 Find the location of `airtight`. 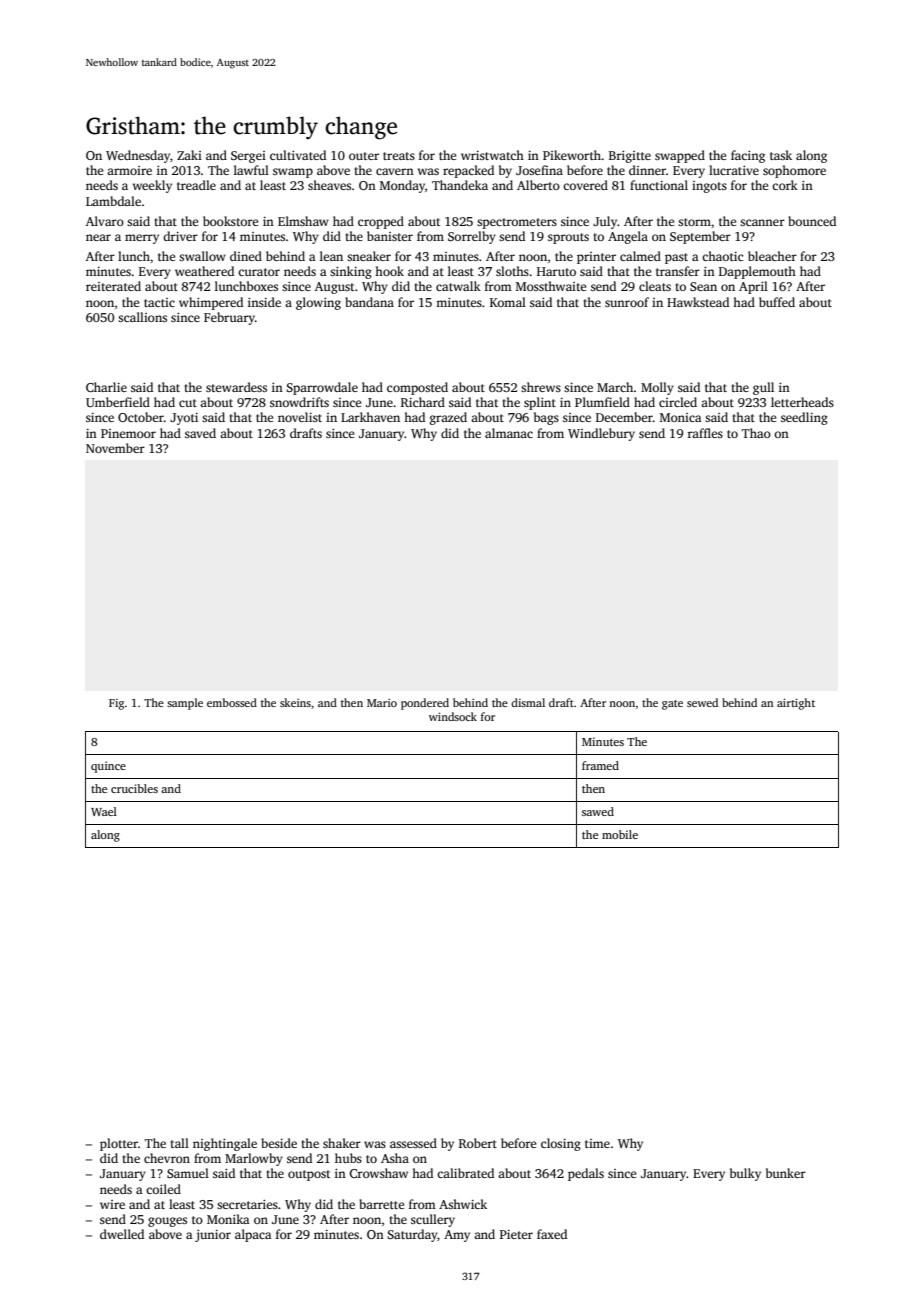

airtight is located at coordinates (796, 704).
